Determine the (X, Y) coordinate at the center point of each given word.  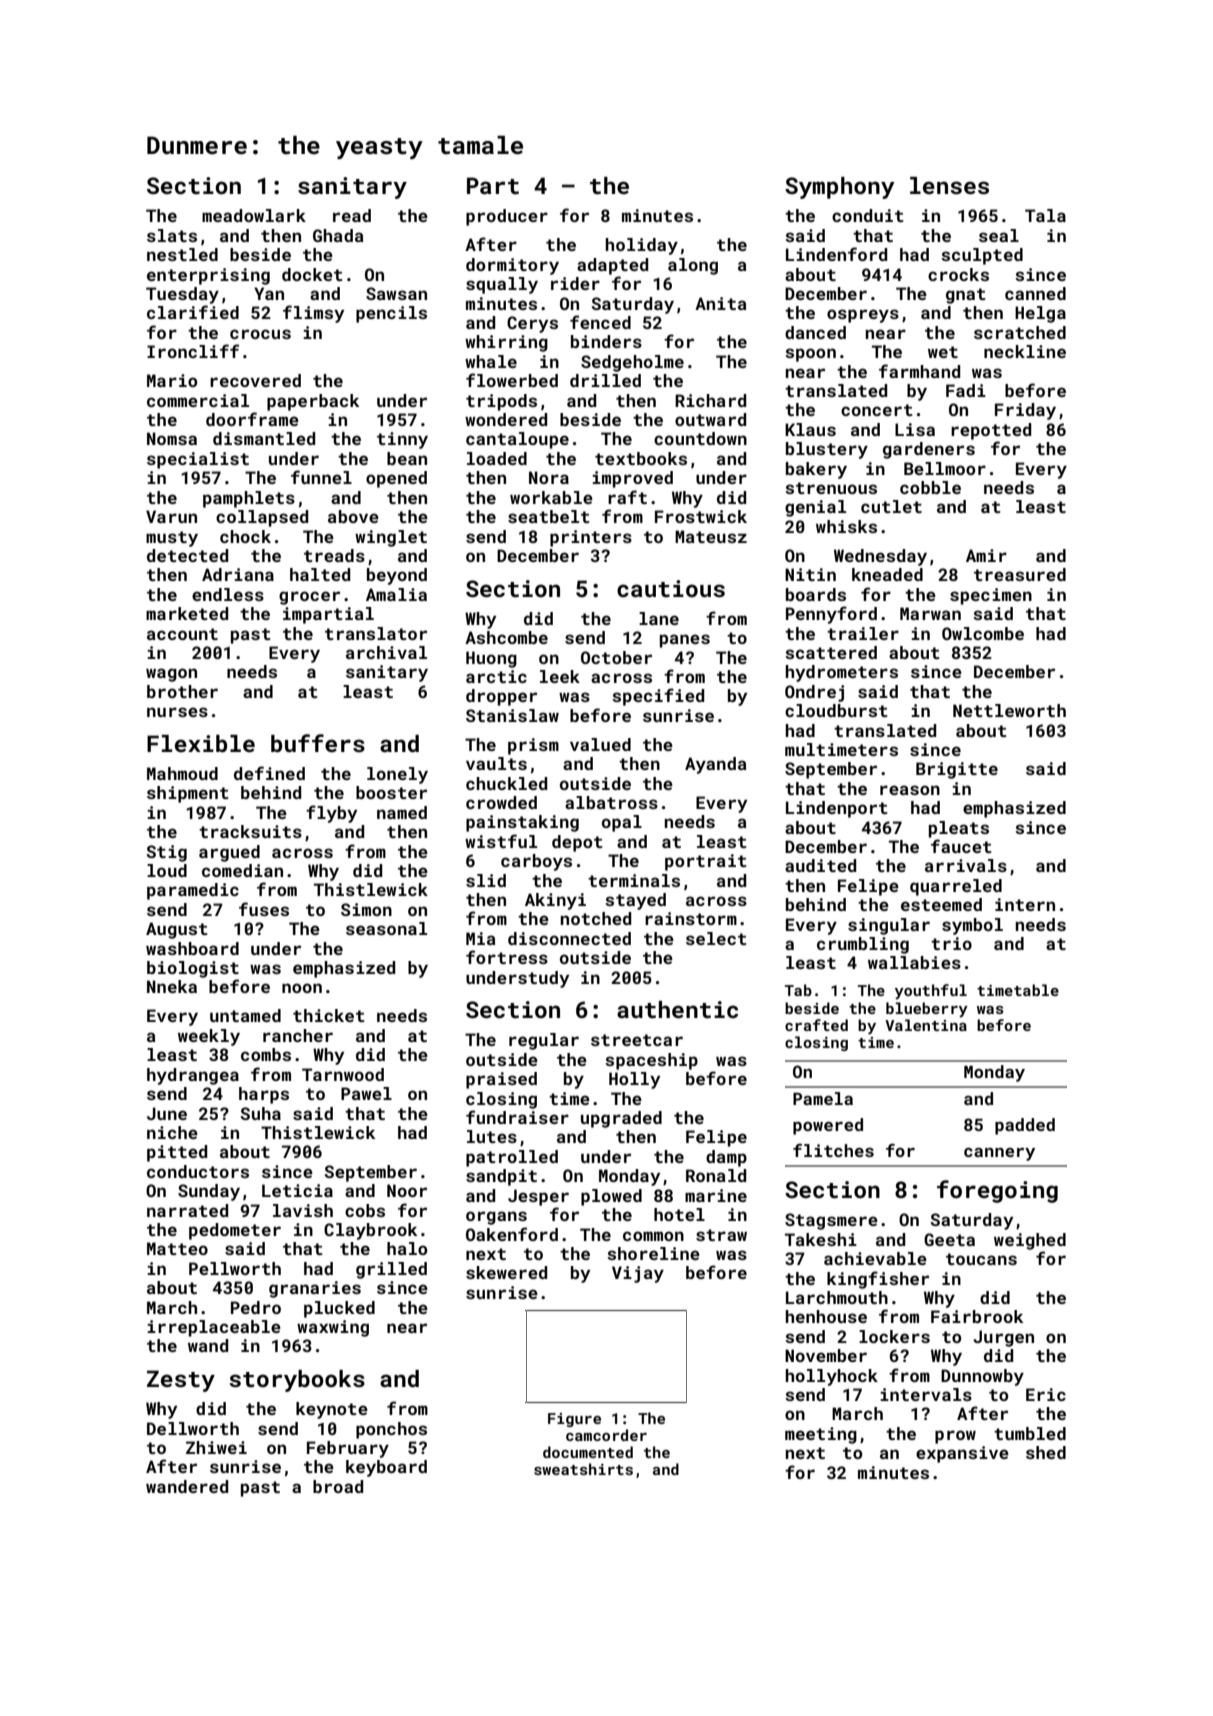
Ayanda (716, 765)
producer (507, 217)
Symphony (839, 188)
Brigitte (957, 770)
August (177, 930)
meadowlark (254, 215)
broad (338, 1486)
